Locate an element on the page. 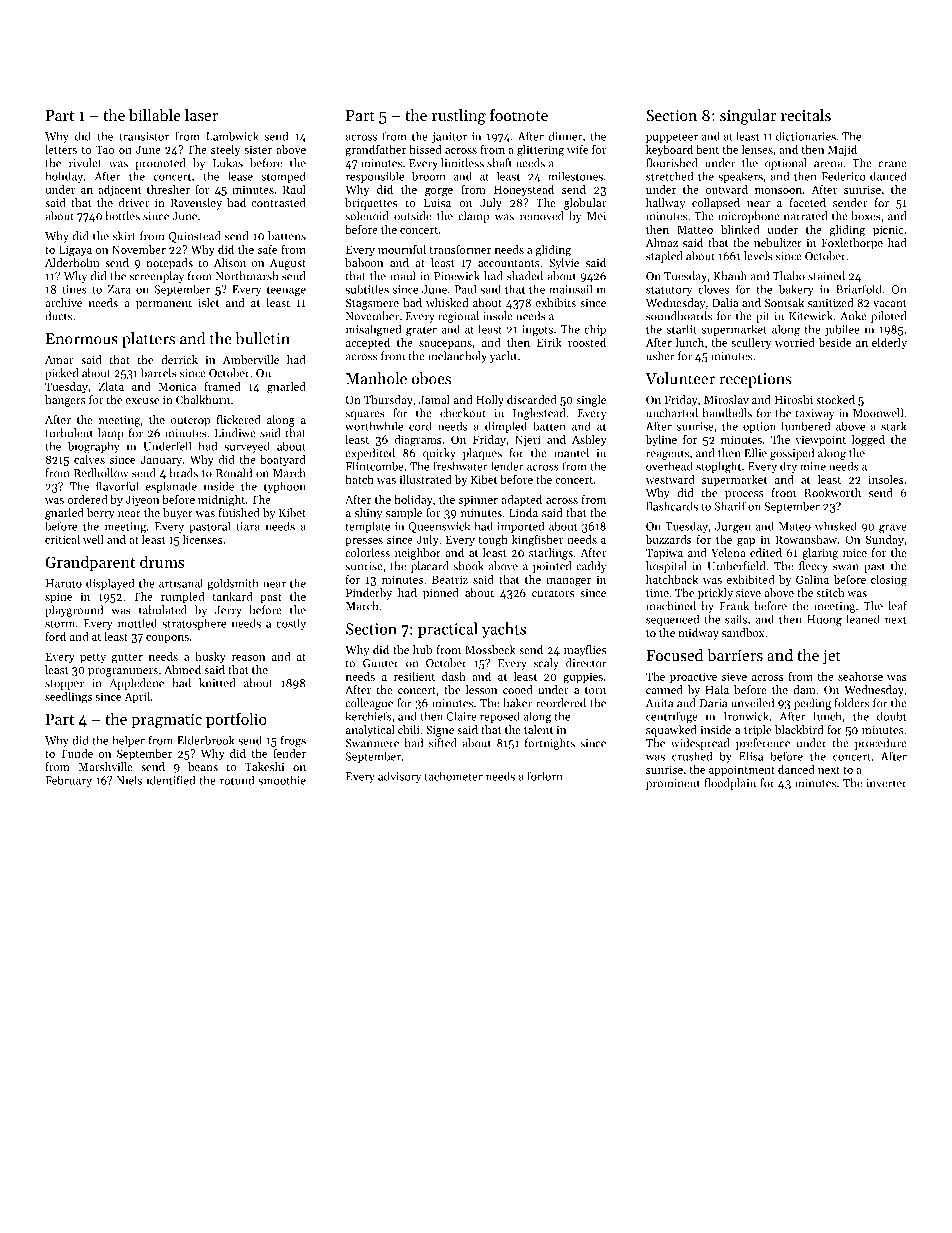  appointment is located at coordinates (742, 770).
